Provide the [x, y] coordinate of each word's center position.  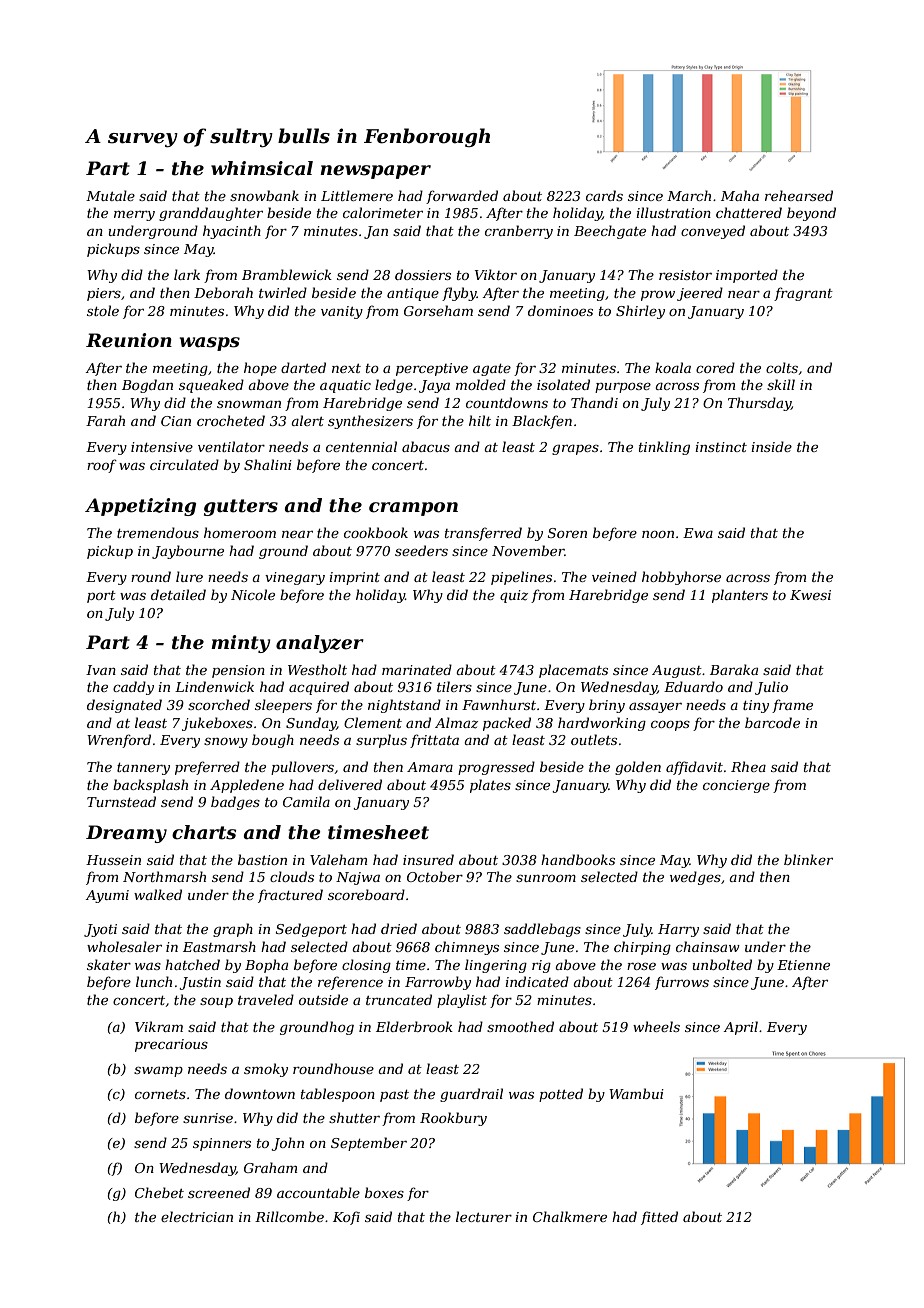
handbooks [578, 859]
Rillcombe [289, 1216]
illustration [673, 212]
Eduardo [693, 686]
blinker [808, 859]
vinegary [295, 578]
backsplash [150, 786]
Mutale [110, 195]
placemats [573, 671]
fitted [659, 1218]
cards [604, 195]
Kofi [346, 1218]
